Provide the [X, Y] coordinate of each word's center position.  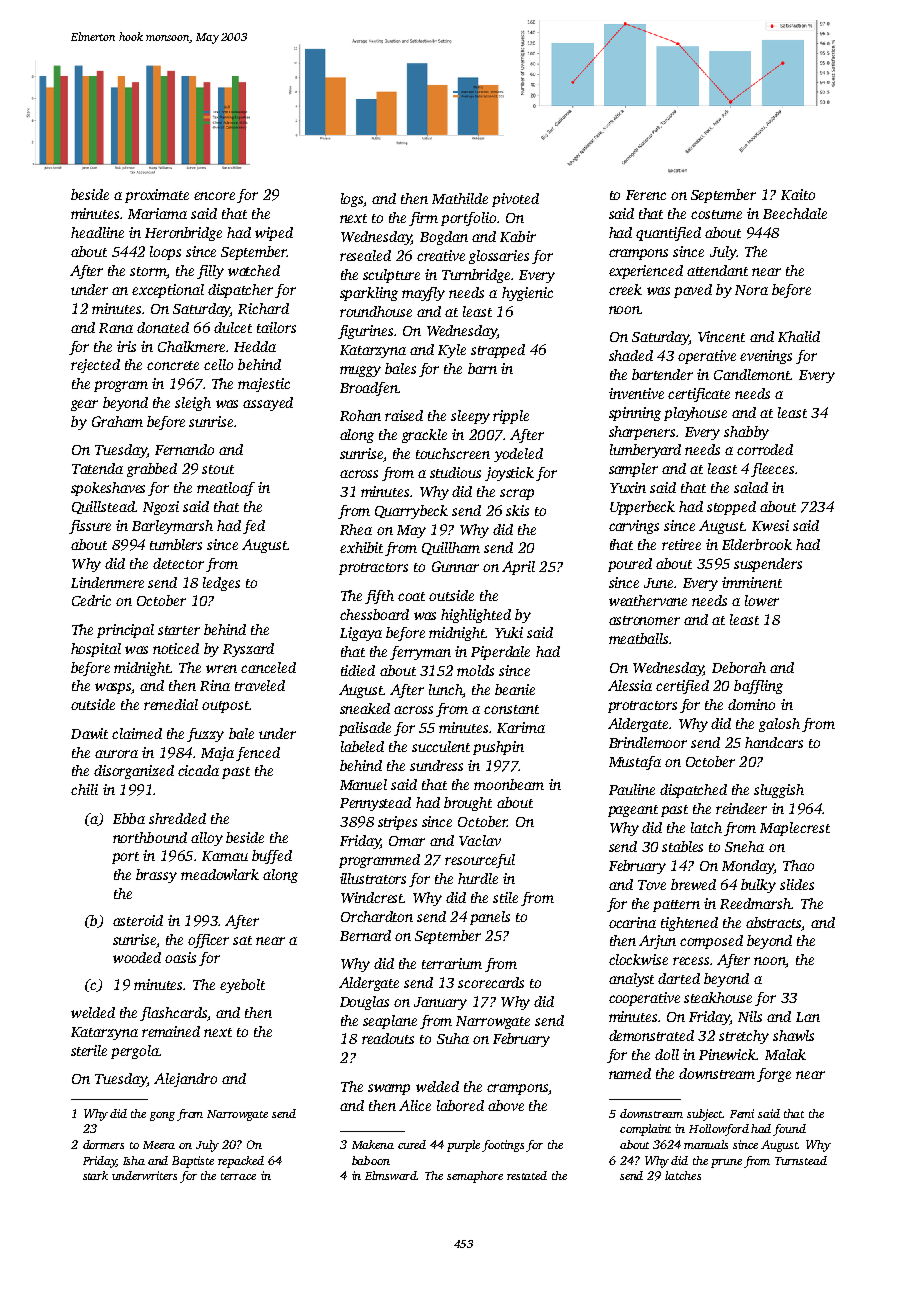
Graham [117, 421]
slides [797, 884]
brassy [156, 876]
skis [517, 510]
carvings [634, 527]
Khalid [799, 336]
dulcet [233, 327]
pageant [633, 811]
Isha [134, 1160]
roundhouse [376, 311]
